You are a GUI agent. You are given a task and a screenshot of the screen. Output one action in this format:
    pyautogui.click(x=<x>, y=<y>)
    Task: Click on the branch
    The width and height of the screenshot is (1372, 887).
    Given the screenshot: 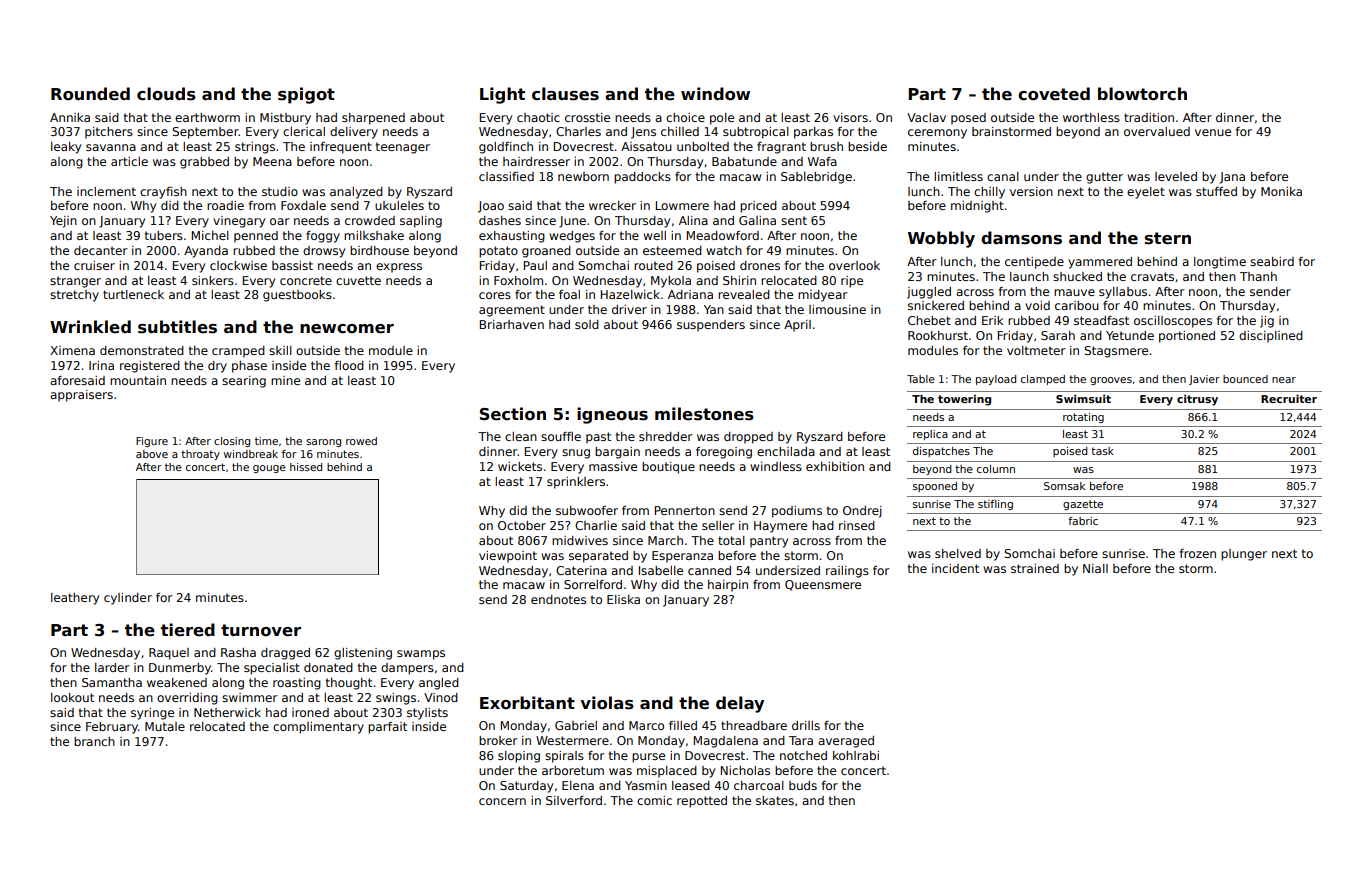 What is the action you would take?
    pyautogui.click(x=94, y=741)
